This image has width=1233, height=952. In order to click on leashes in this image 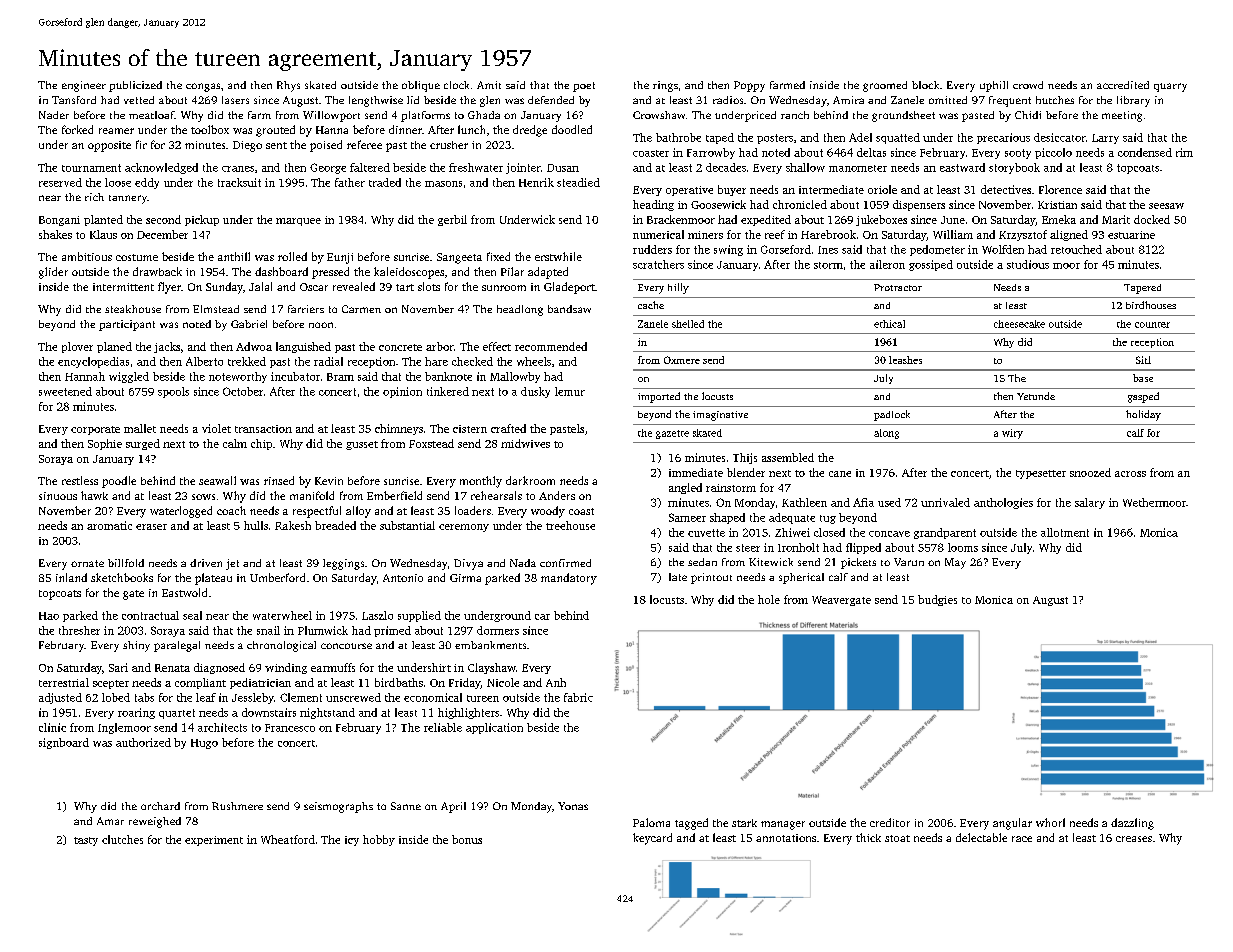, I will do `click(905, 360)`.
